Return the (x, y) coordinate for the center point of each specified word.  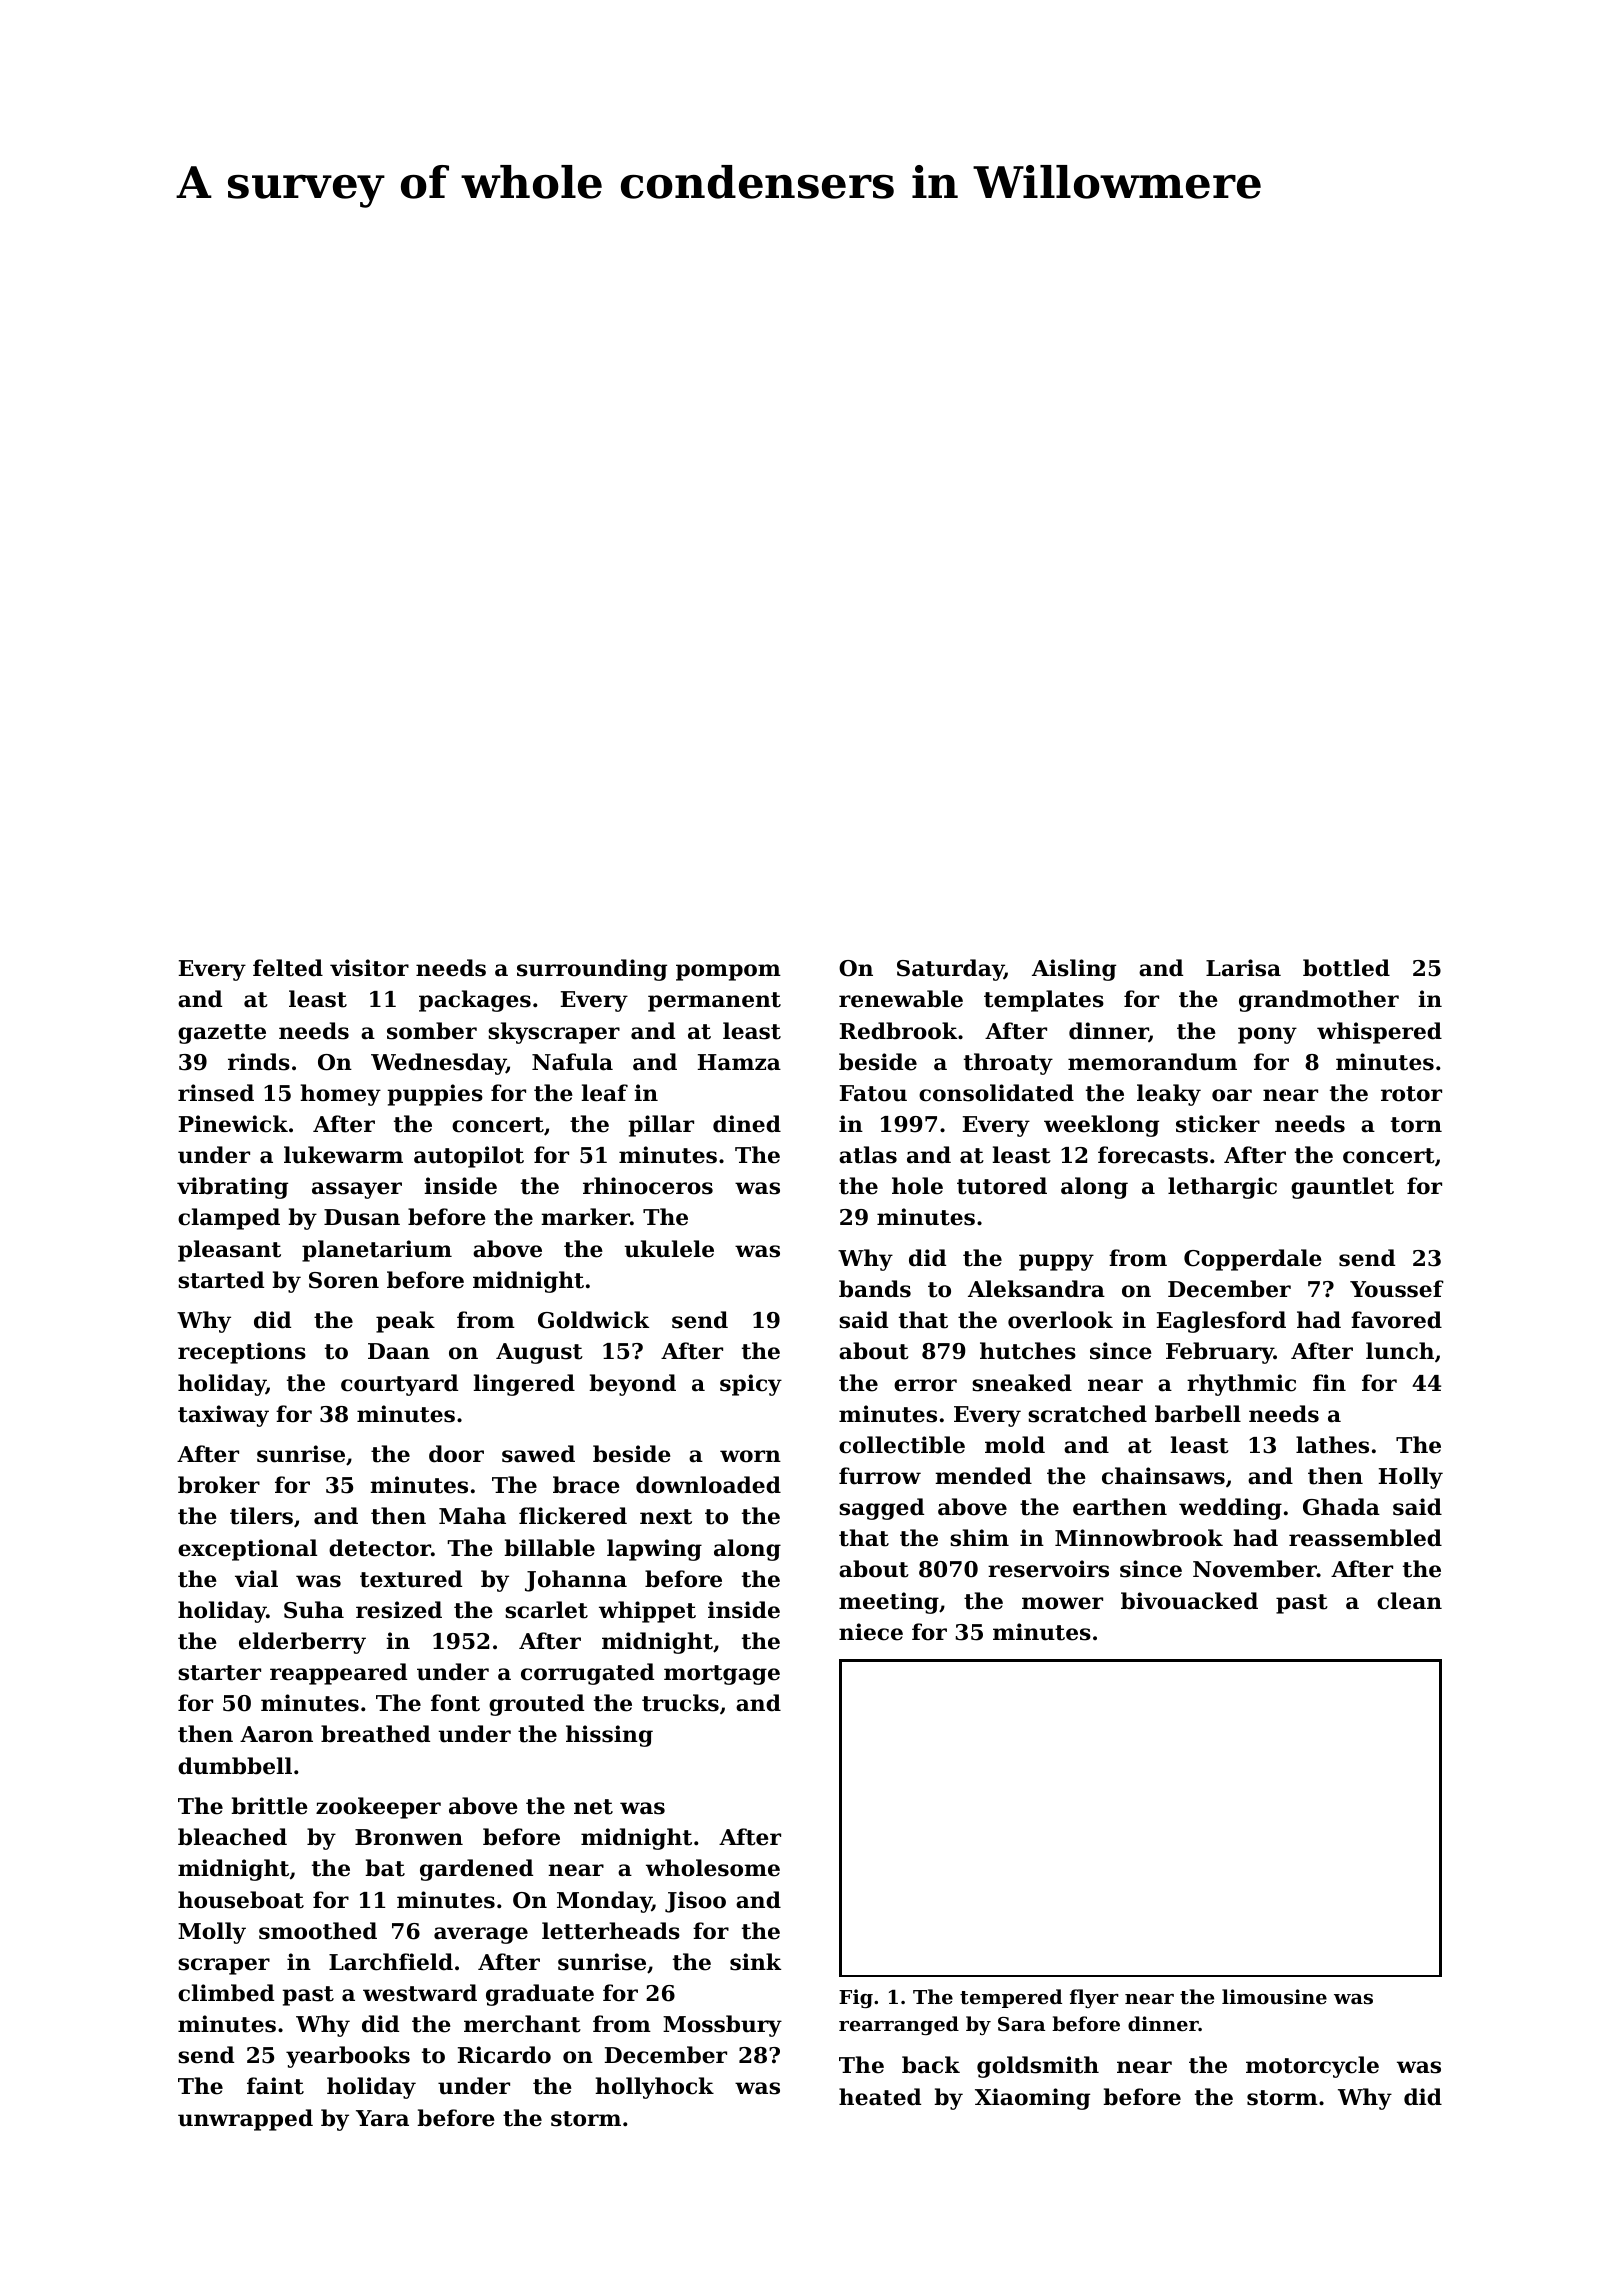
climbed (226, 1993)
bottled (1346, 968)
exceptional (247, 1550)
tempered (1011, 1998)
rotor (1411, 1094)
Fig (856, 1998)
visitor (369, 968)
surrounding (592, 970)
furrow (880, 1476)
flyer (1094, 1998)
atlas (868, 1155)
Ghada (1341, 1507)
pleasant (229, 1251)
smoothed (318, 1931)
